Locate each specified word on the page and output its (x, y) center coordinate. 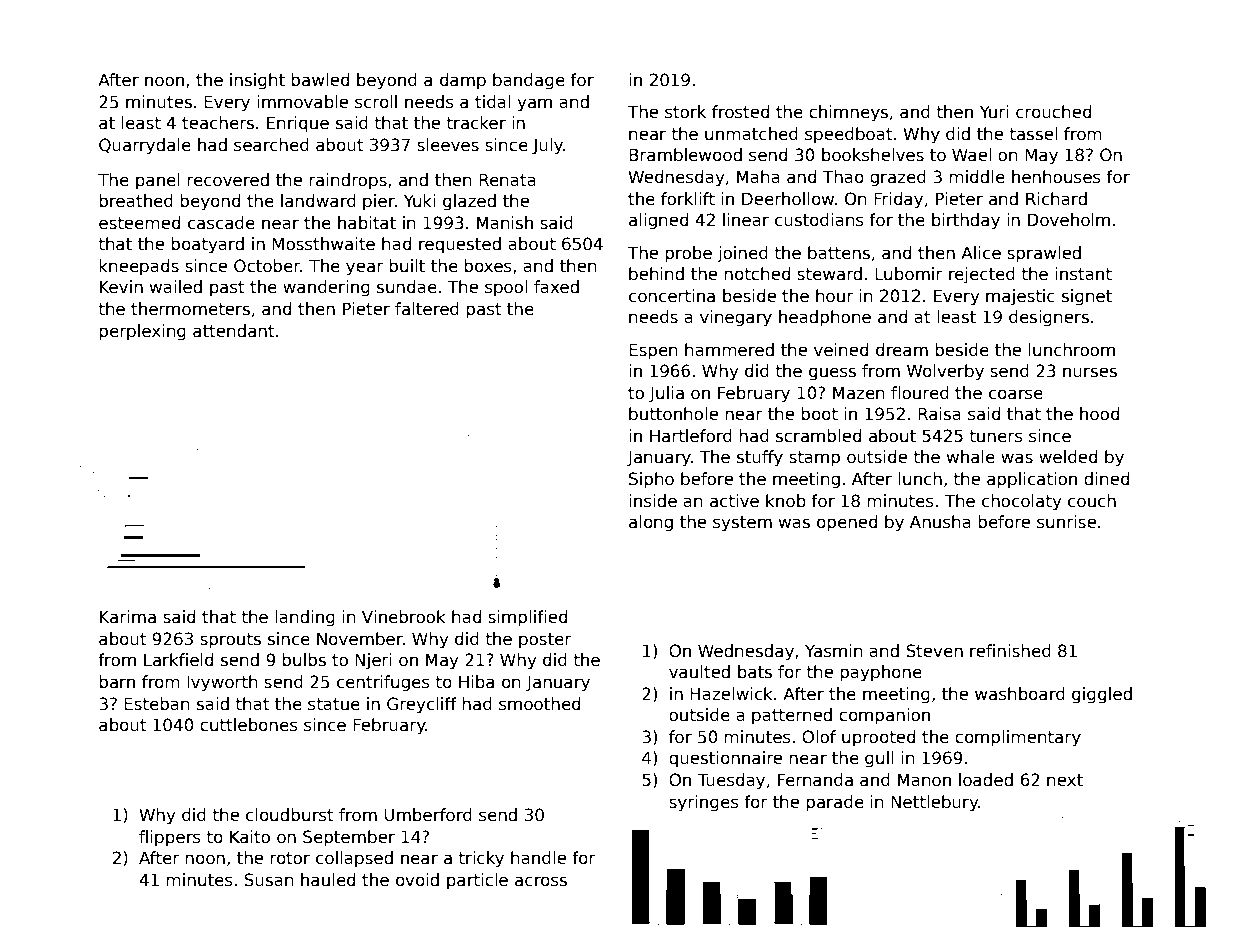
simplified (527, 618)
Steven (934, 651)
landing (305, 618)
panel (158, 181)
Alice (981, 253)
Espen (653, 351)
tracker (476, 123)
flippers (170, 838)
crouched (1053, 112)
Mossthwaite (323, 244)
